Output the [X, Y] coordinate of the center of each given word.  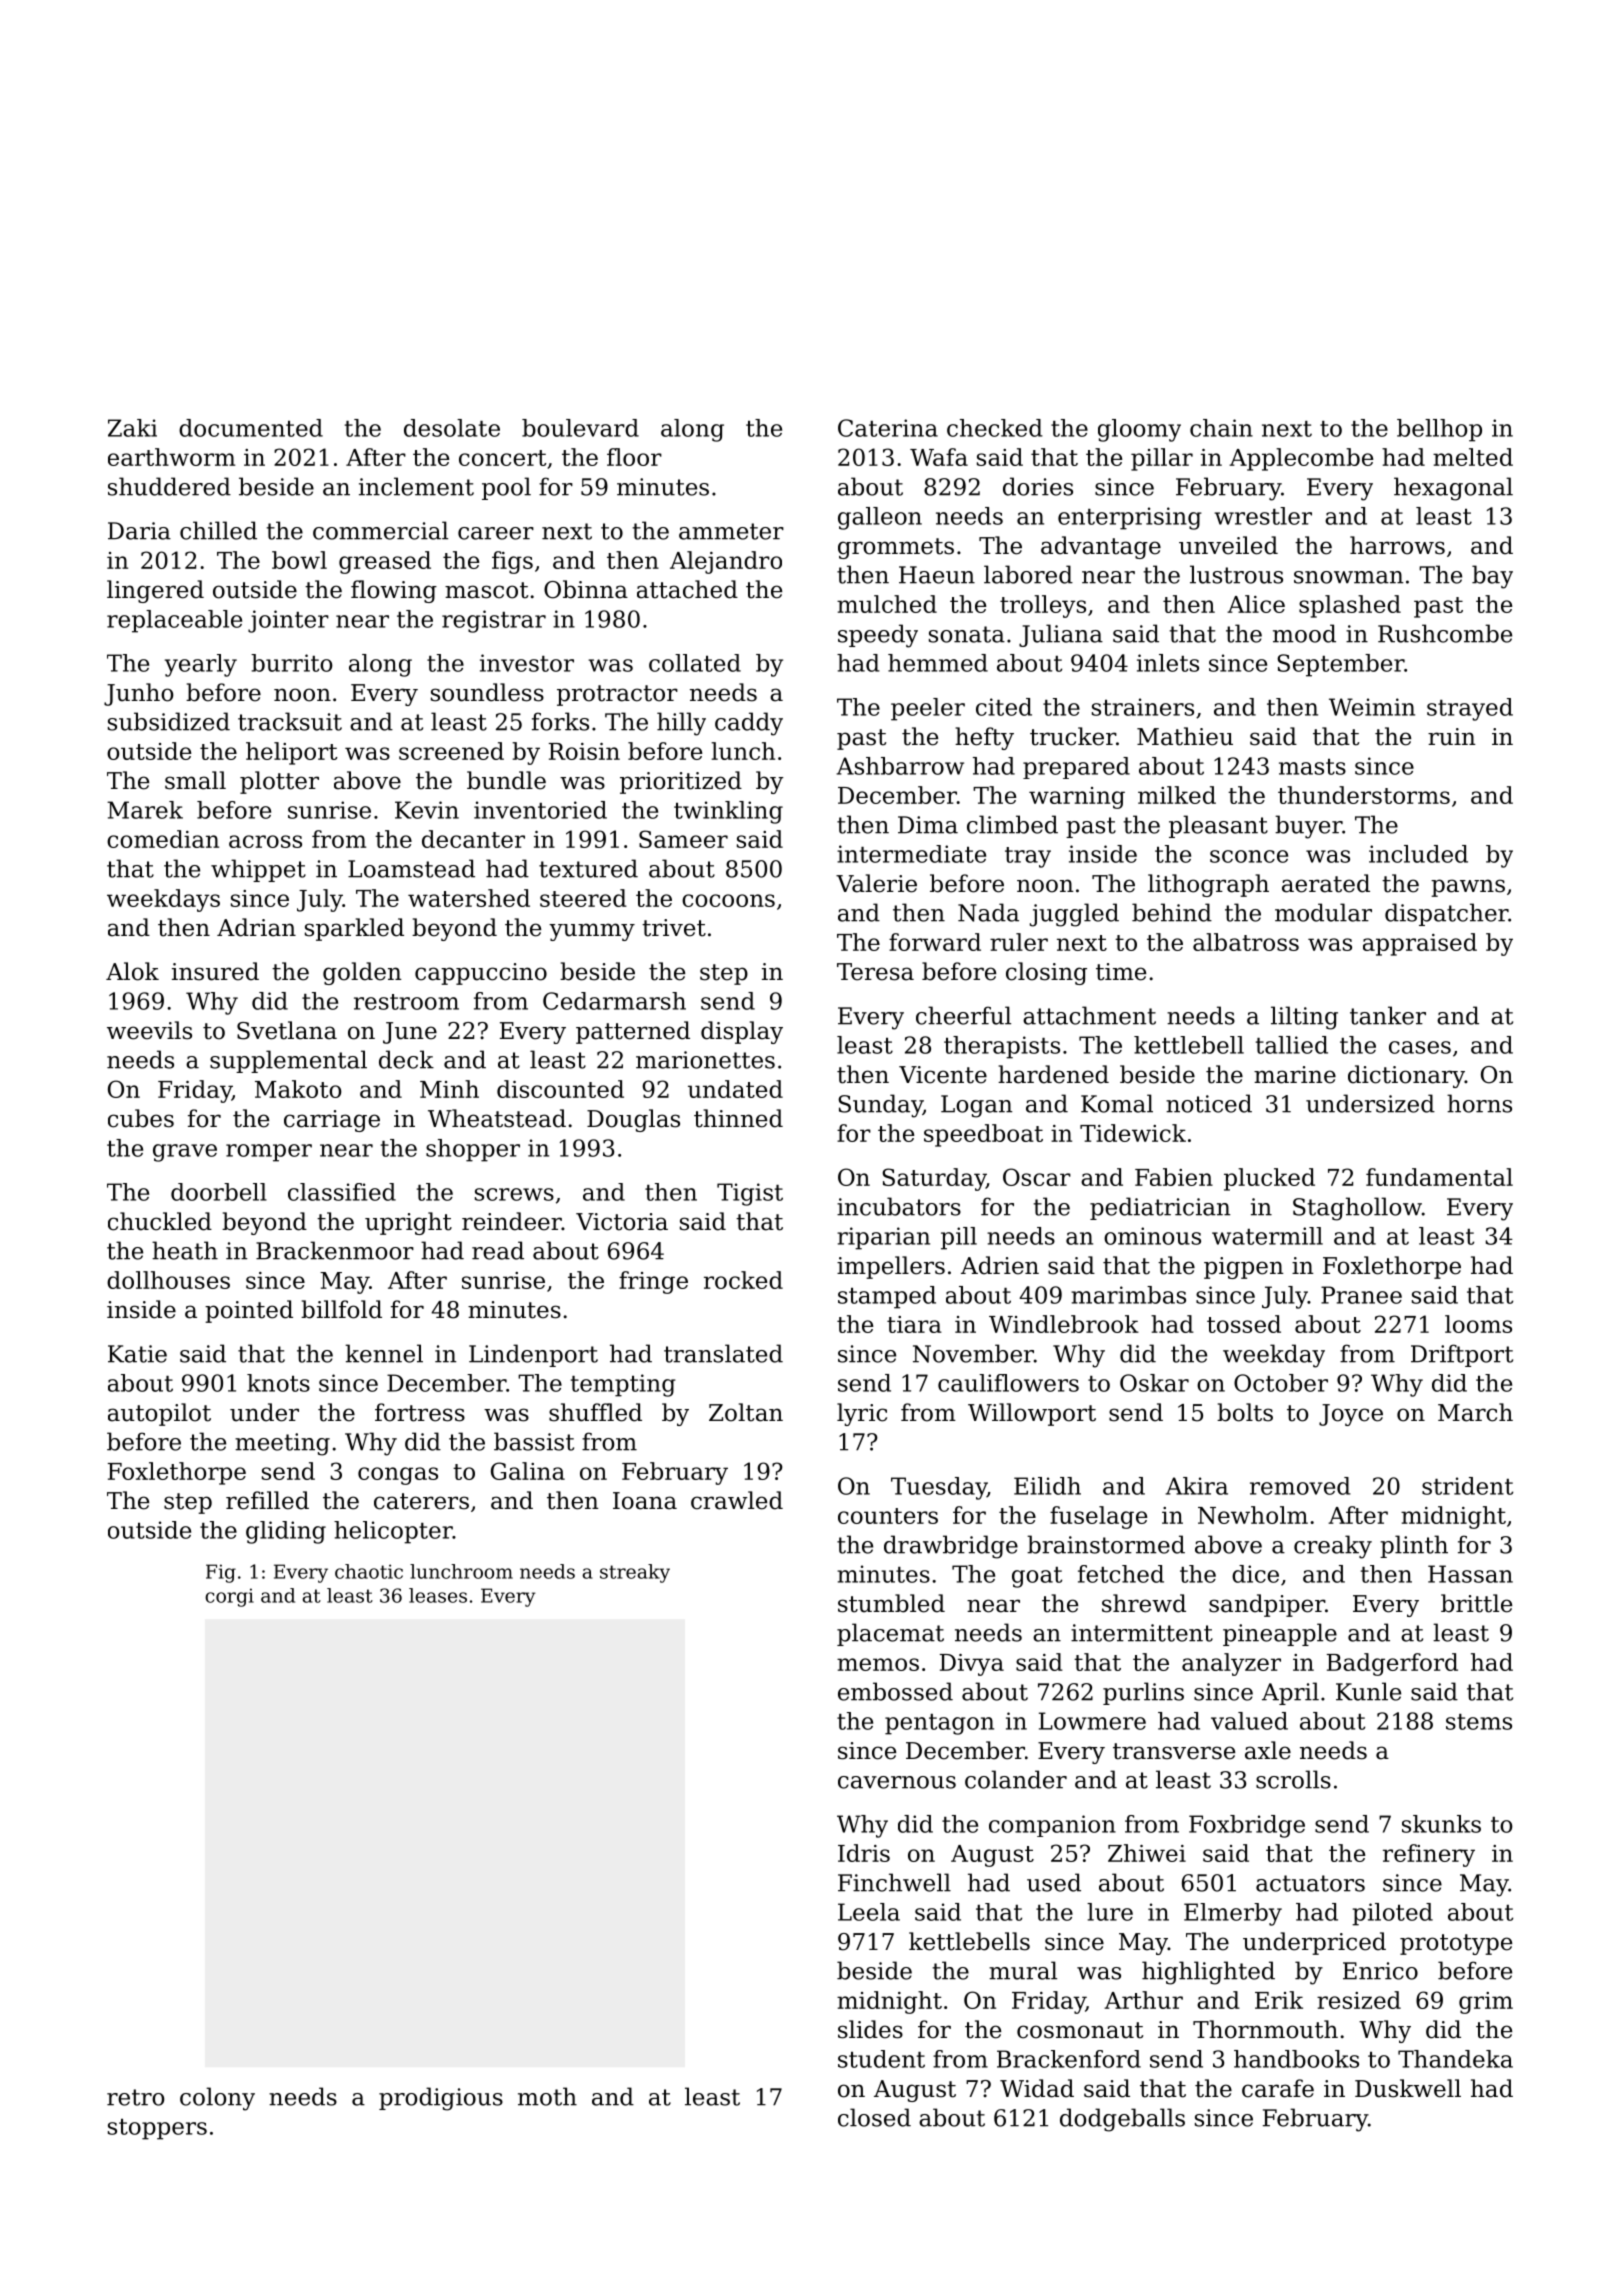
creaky [1333, 1547]
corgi [229, 1597]
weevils [149, 1030]
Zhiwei [1147, 1853]
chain [1221, 428]
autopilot [159, 1414]
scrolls [1293, 1779]
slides [870, 2029]
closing [1046, 973]
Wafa [939, 457]
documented [251, 428]
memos [878, 1664]
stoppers [157, 2129]
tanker [1388, 1015]
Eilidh [1047, 1486]
